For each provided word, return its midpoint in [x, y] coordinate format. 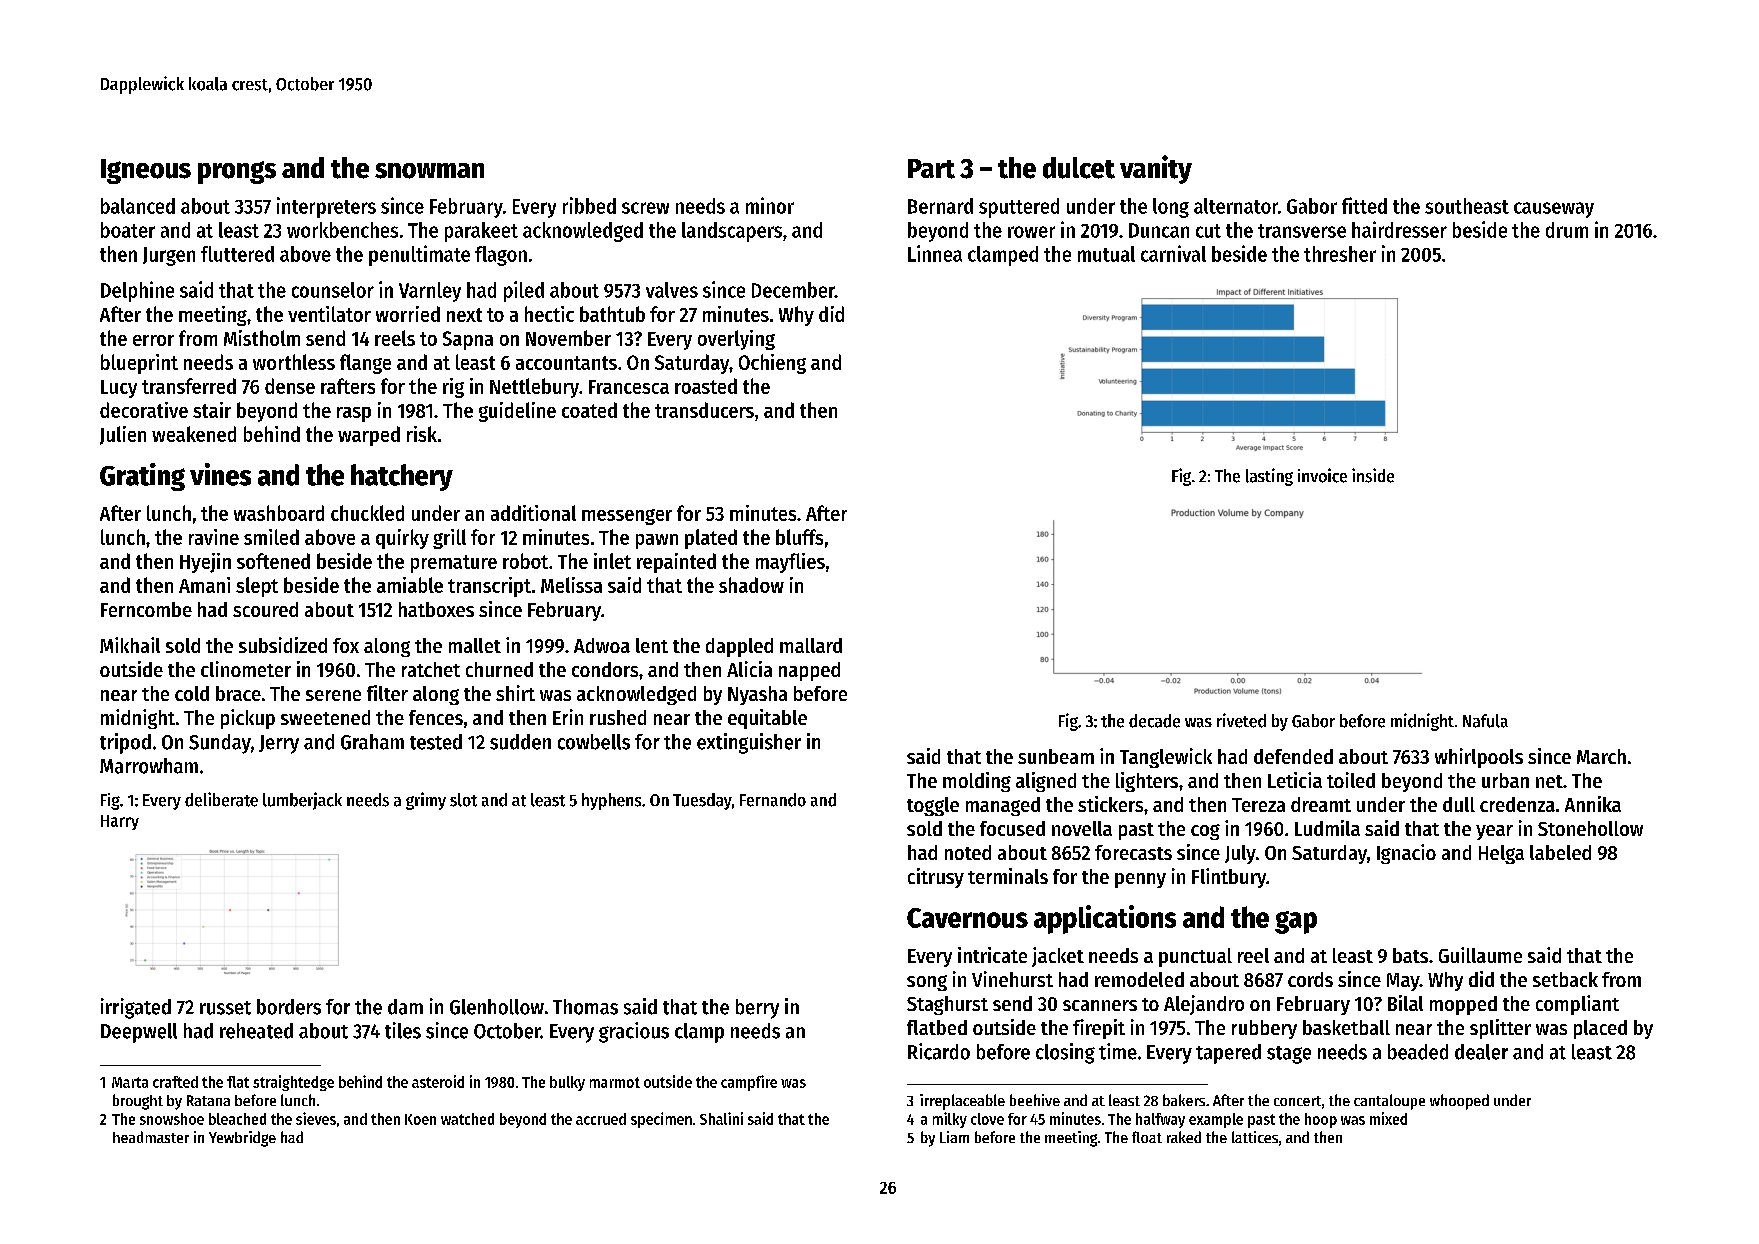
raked [1184, 1137]
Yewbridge [242, 1139]
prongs [237, 172]
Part [931, 169]
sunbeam [1056, 756]
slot [463, 800]
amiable [410, 585]
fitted [1364, 205]
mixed [1388, 1118]
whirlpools [1479, 758]
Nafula [1485, 721]
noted [968, 852]
